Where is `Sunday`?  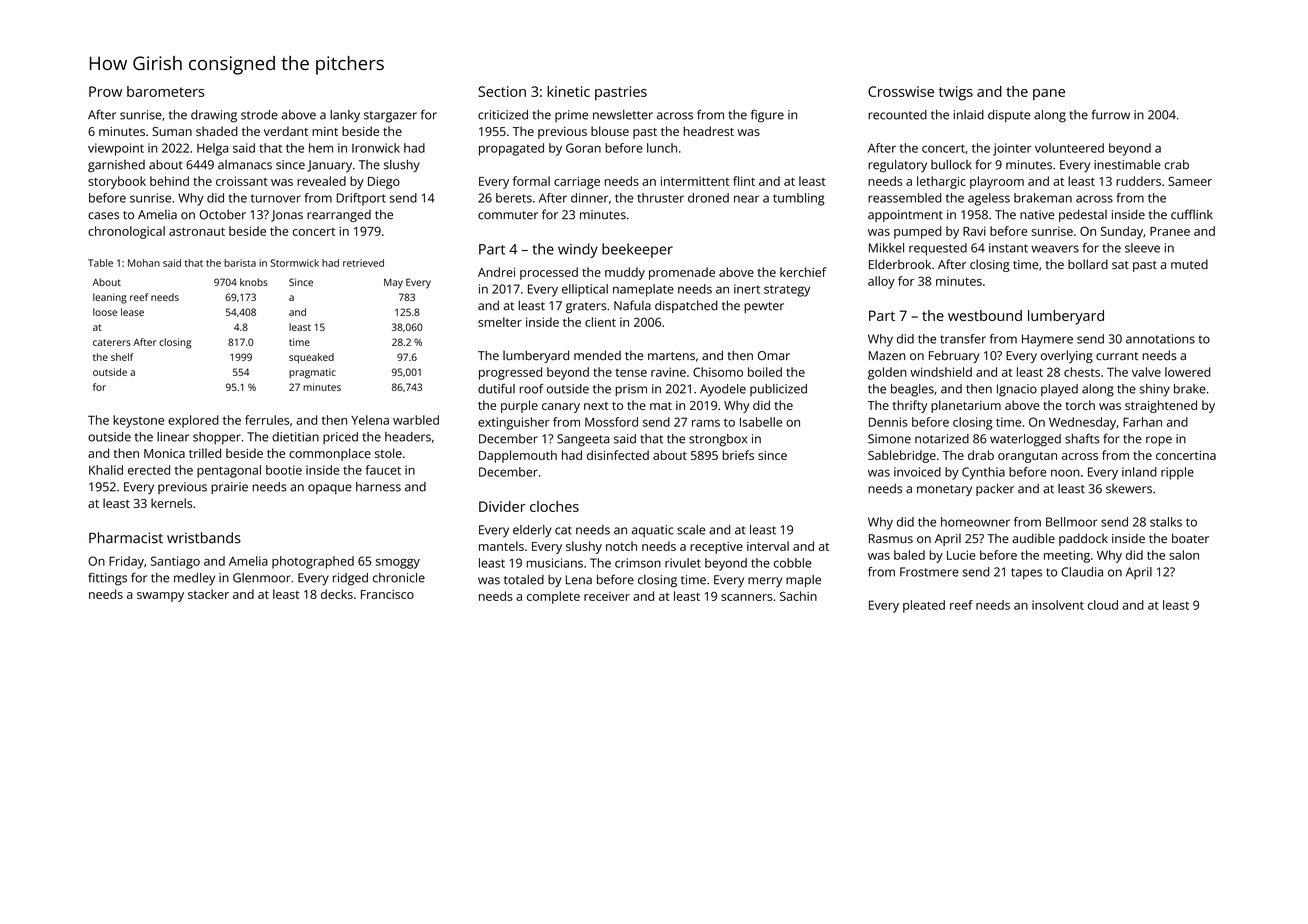 Sunday is located at coordinates (1122, 232).
